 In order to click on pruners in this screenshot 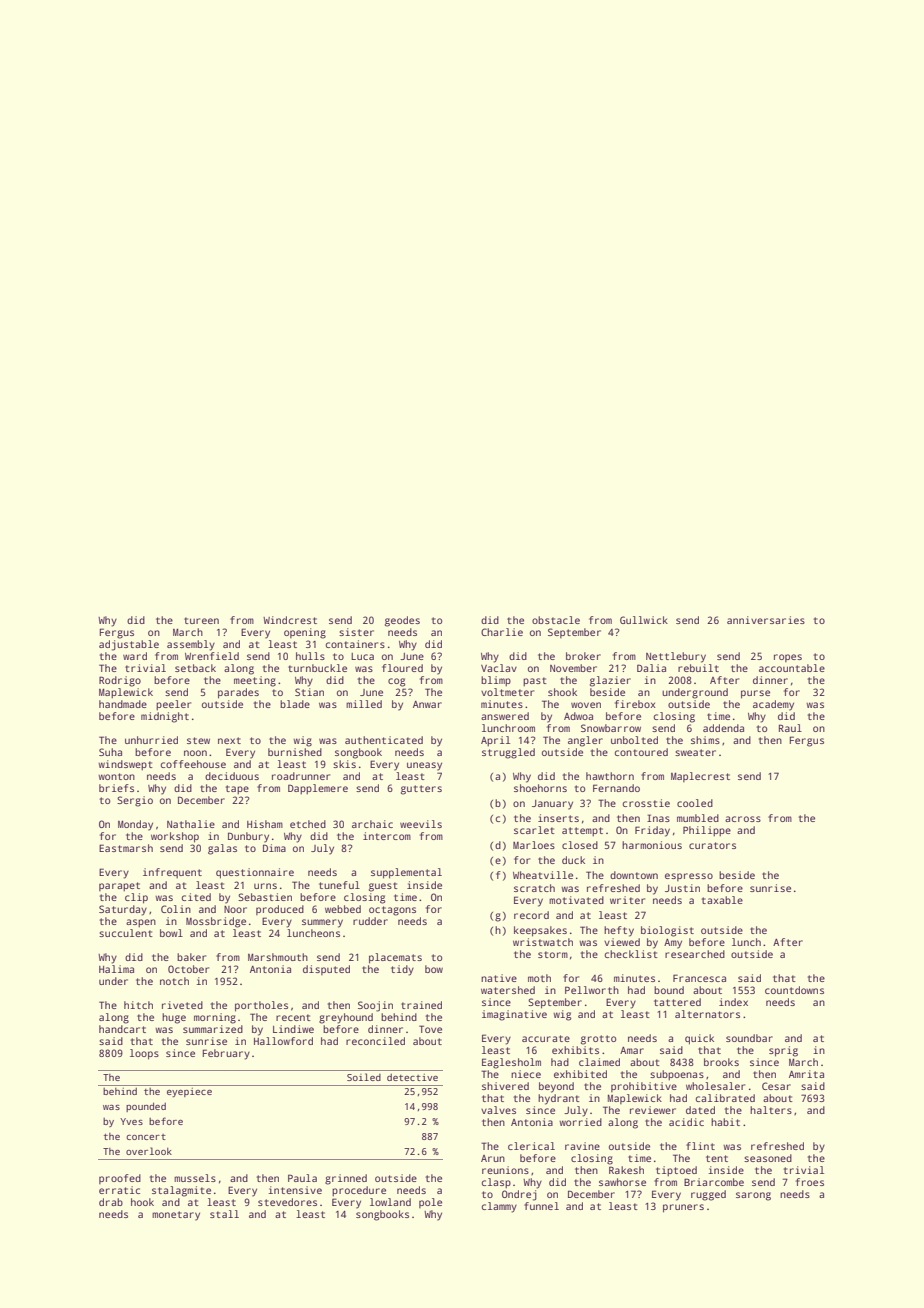, I will do `click(683, 1208)`.
